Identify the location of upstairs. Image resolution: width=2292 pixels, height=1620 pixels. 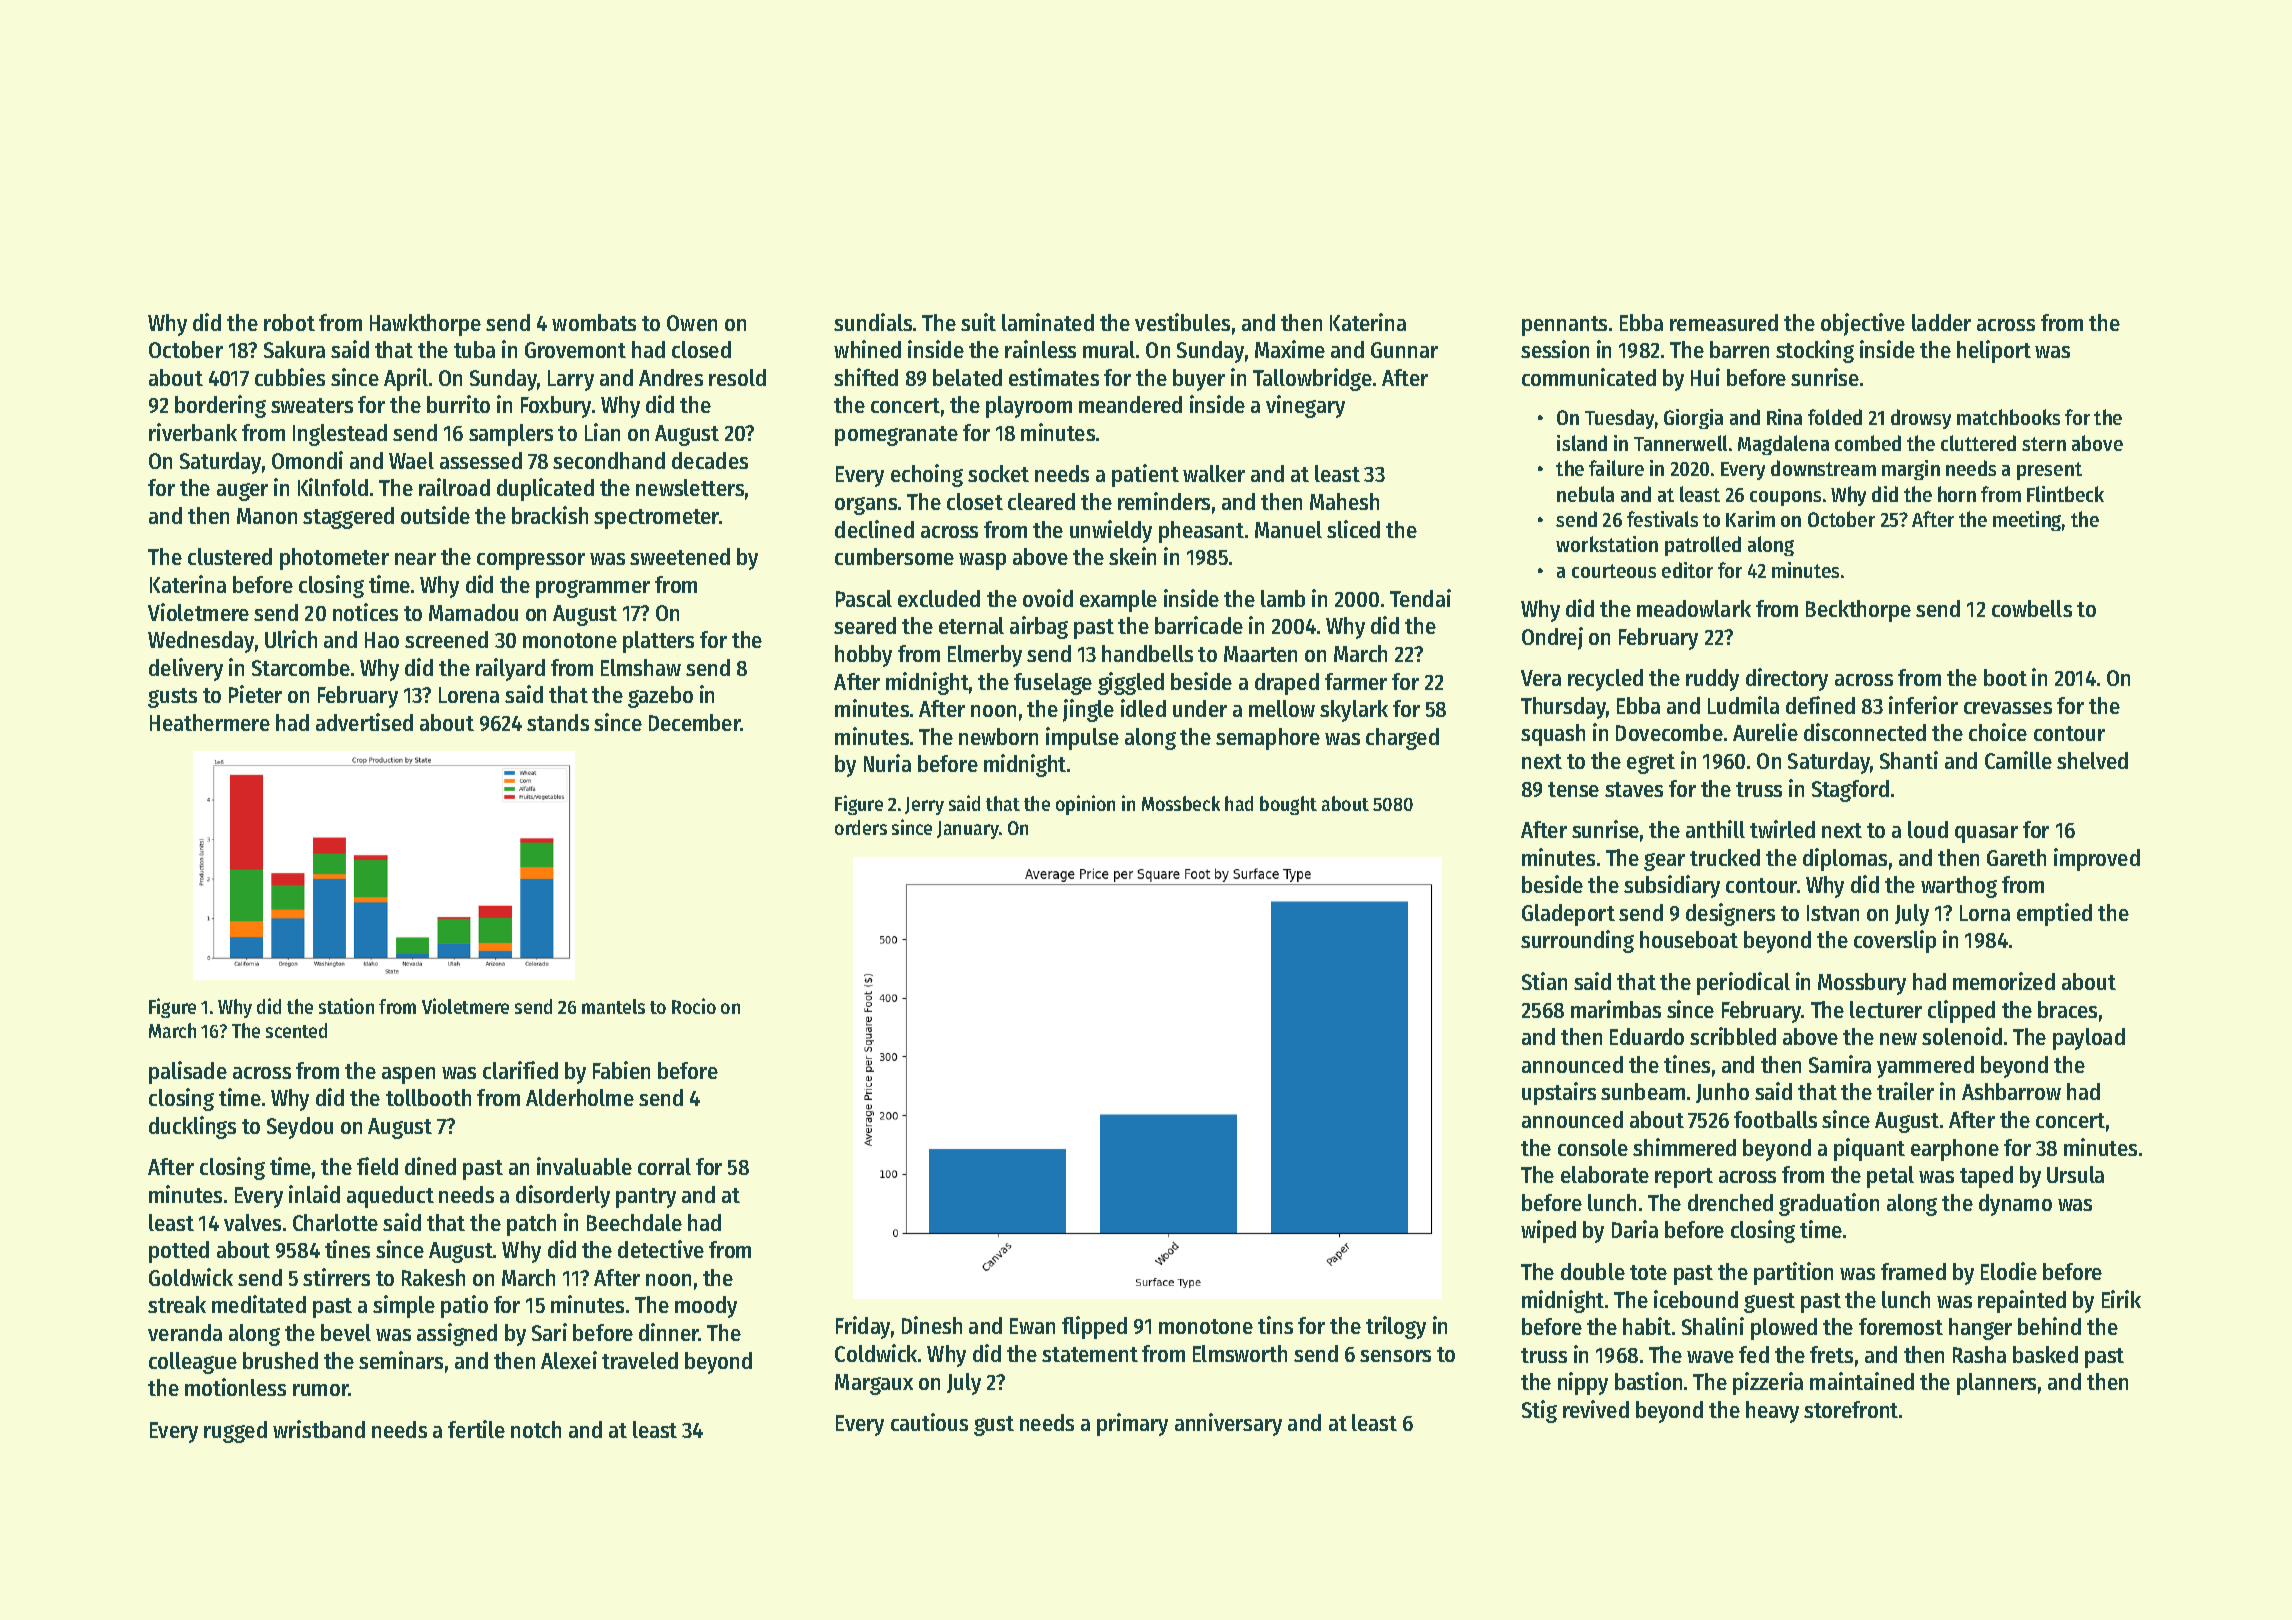
(1559, 1093).
